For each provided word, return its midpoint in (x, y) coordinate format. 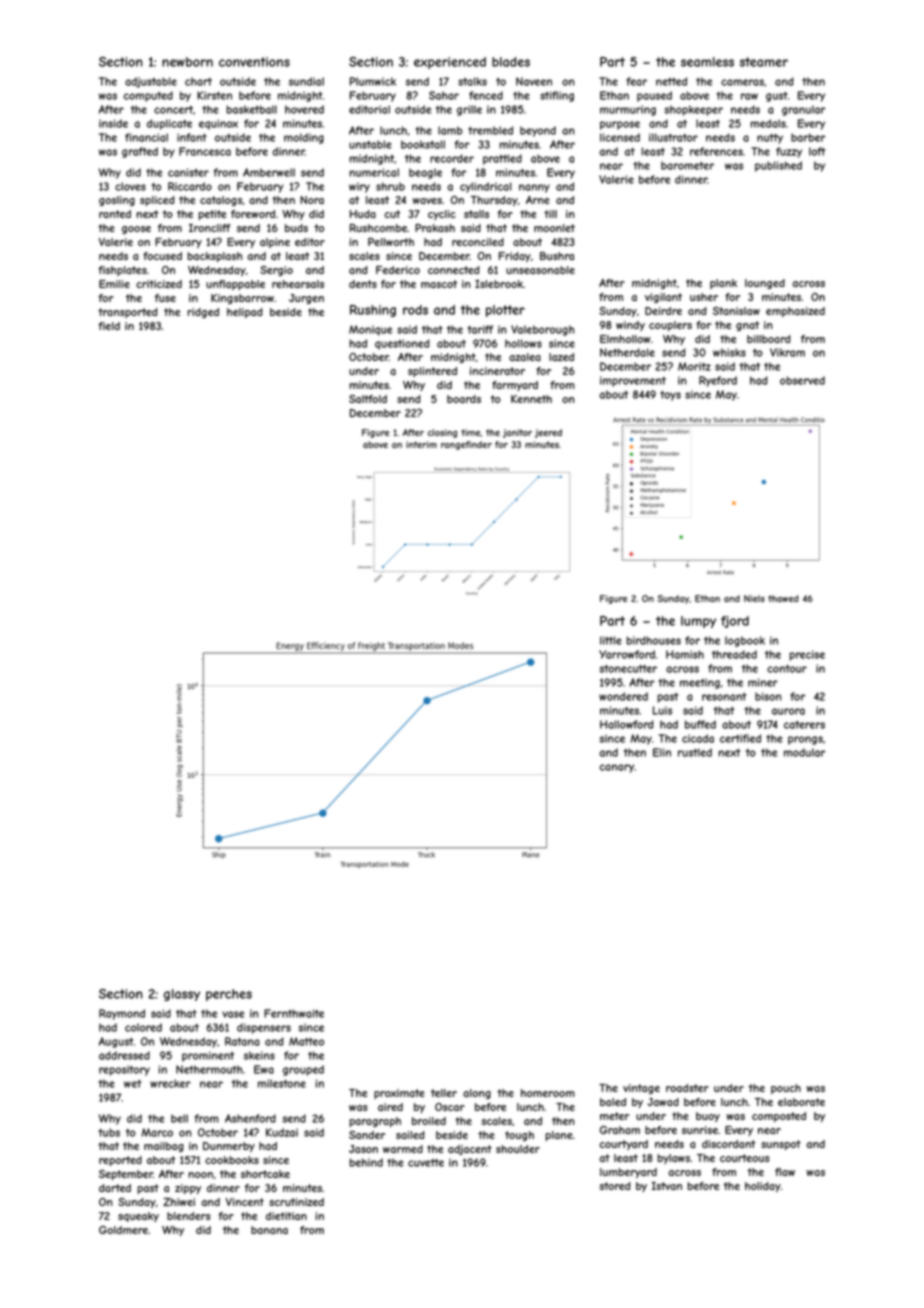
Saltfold (368, 399)
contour (787, 669)
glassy (182, 995)
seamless (707, 62)
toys (670, 396)
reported (120, 1161)
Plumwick (373, 81)
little (611, 640)
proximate (399, 1094)
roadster (687, 1088)
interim (421, 444)
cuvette (426, 1163)
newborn (187, 62)
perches (229, 995)
